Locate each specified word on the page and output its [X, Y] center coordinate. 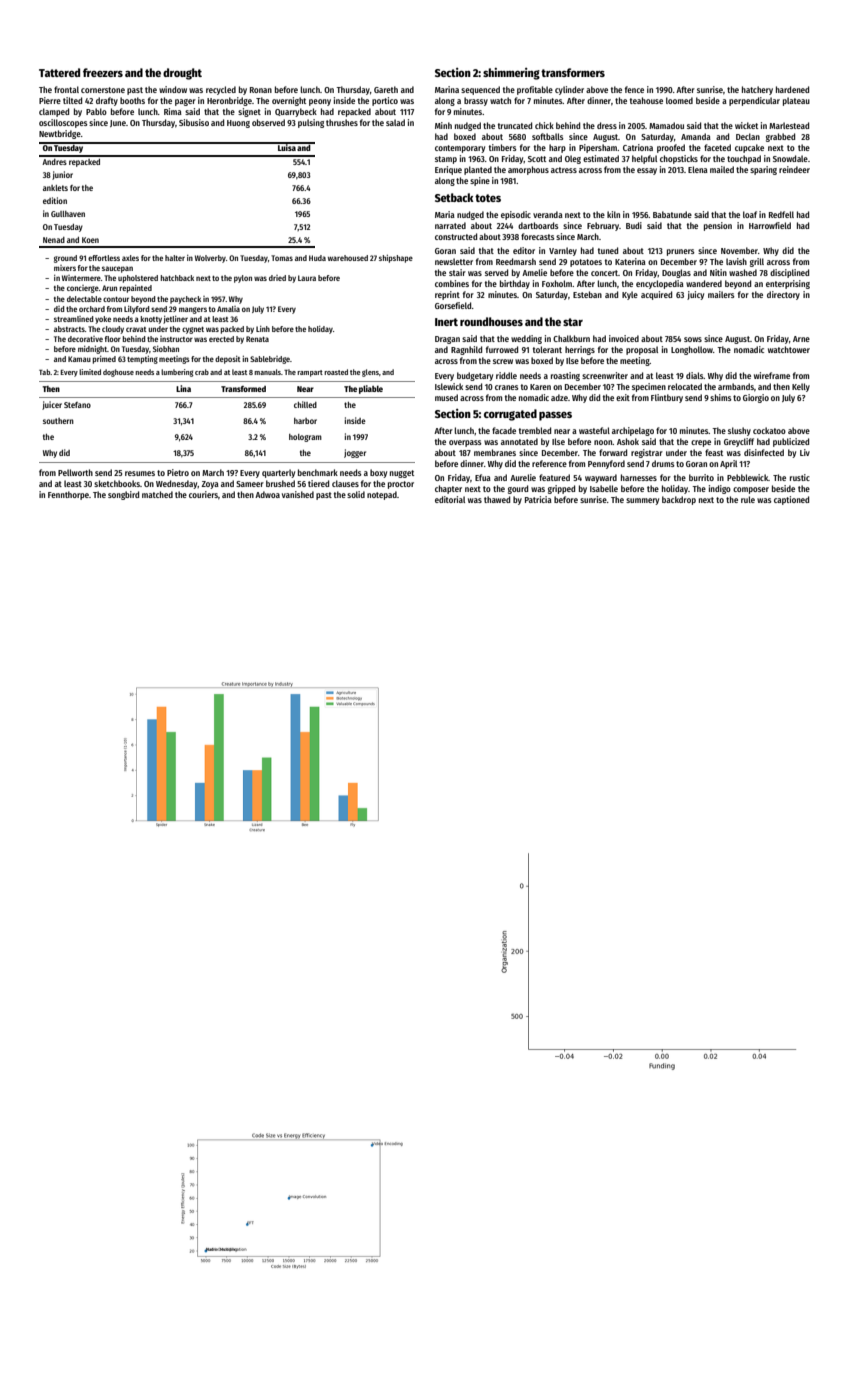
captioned [791, 500]
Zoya [210, 485]
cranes [507, 387]
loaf [750, 214]
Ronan [261, 90]
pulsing [311, 123]
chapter [448, 489]
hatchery [757, 90]
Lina [183, 388]
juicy [695, 295]
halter [175, 258]
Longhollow [692, 350]
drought [182, 74]
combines [452, 283]
